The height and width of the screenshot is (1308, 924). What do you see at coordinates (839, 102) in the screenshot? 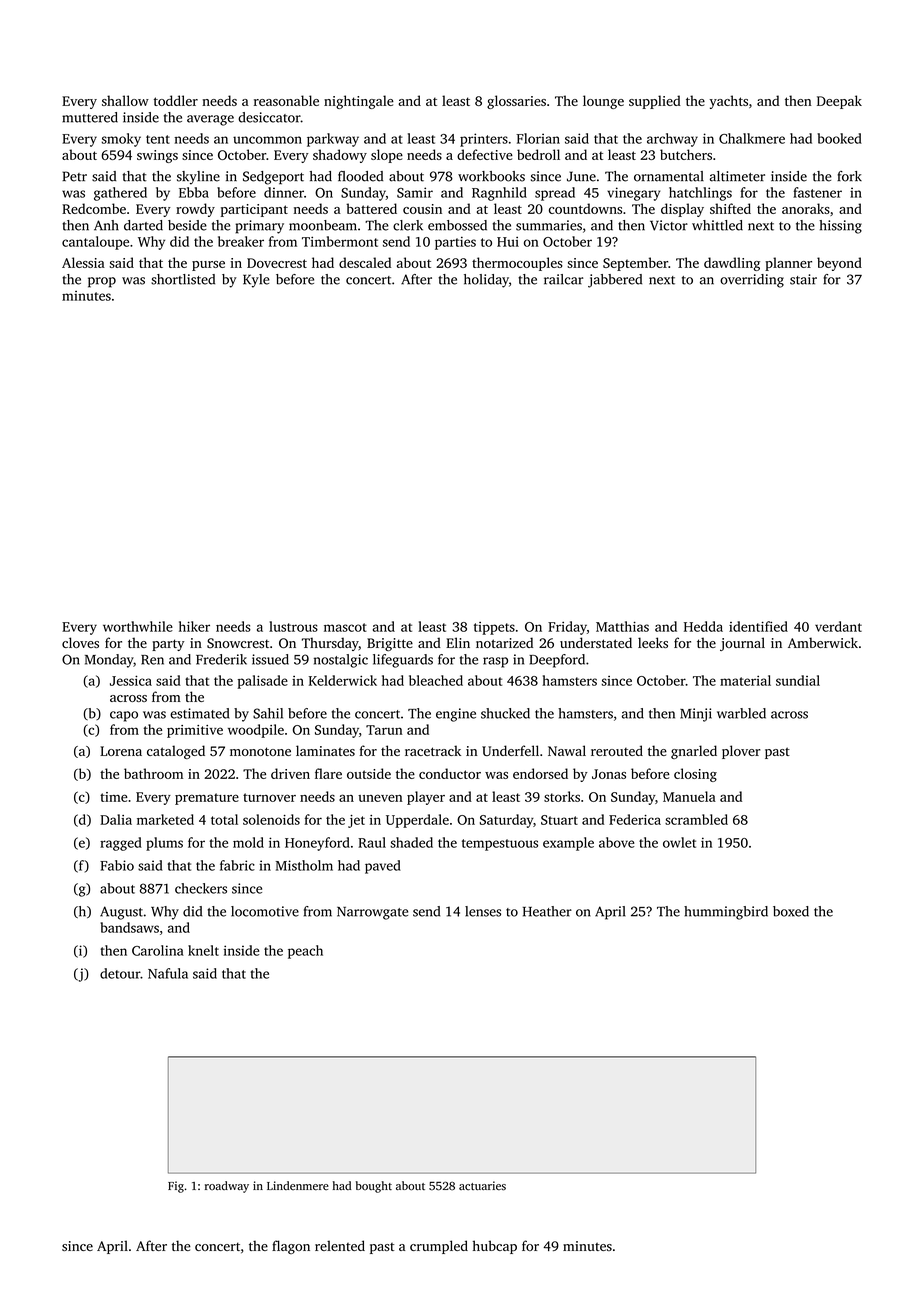
I see `Deepak` at bounding box center [839, 102].
